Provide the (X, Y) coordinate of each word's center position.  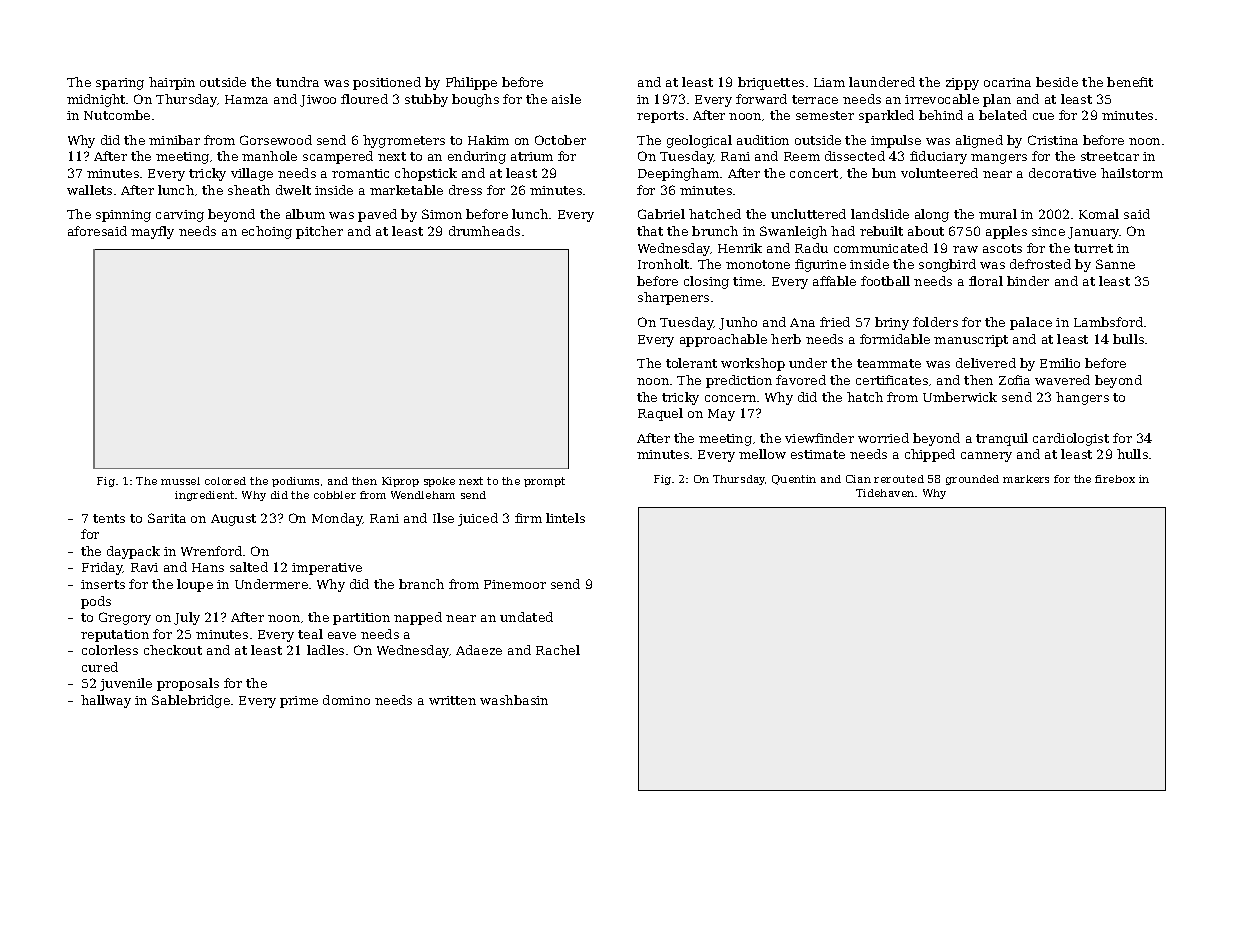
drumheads (484, 231)
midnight (96, 100)
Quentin (794, 480)
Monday (337, 519)
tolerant (691, 363)
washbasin (514, 700)
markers (1026, 479)
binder (1028, 281)
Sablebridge (191, 701)
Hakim (488, 140)
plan (997, 100)
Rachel (558, 650)
